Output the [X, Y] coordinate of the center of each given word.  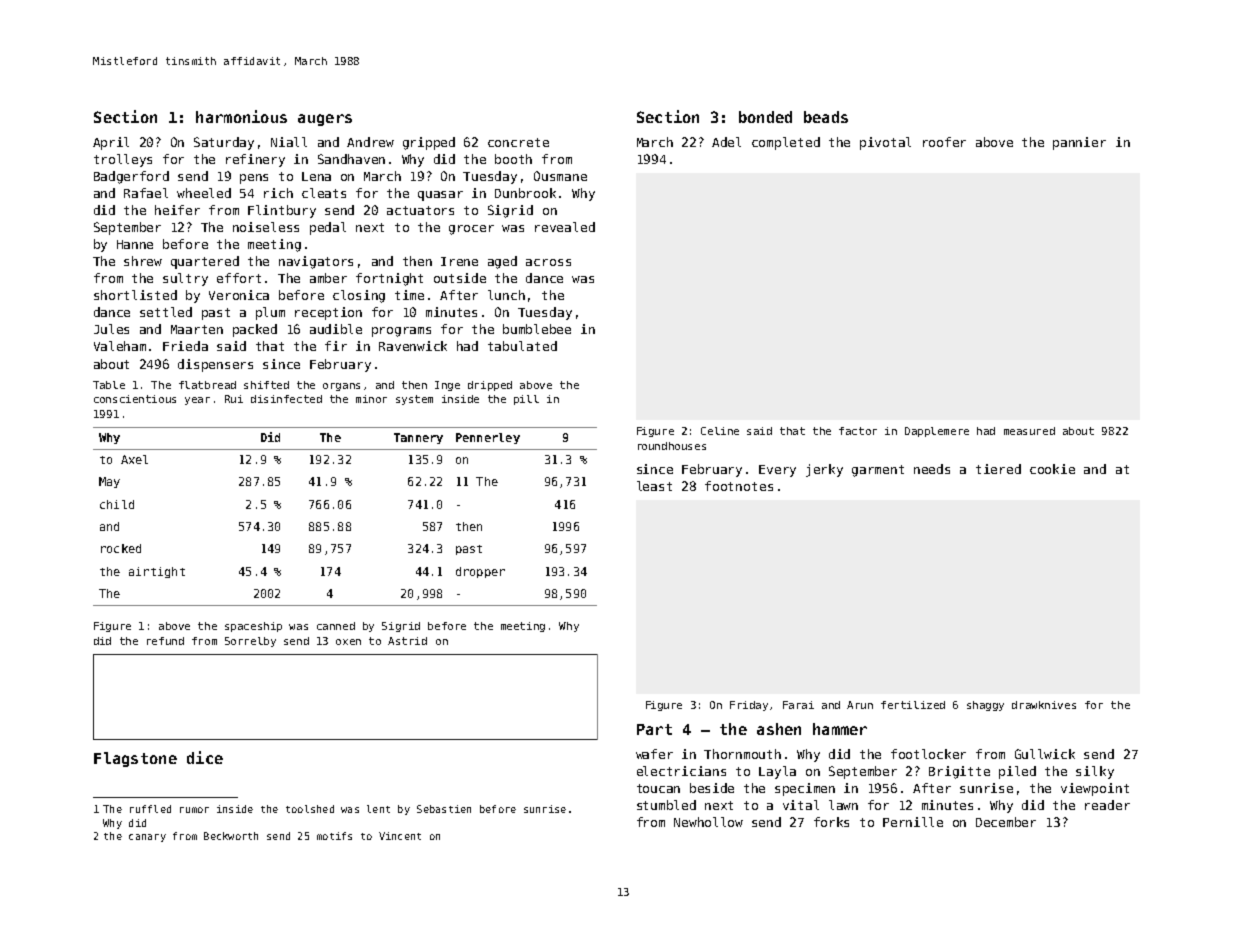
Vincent [400, 836]
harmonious [241, 116]
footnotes [739, 486]
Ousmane [560, 176]
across [548, 262]
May [109, 482]
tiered [998, 469]
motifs [334, 836]
